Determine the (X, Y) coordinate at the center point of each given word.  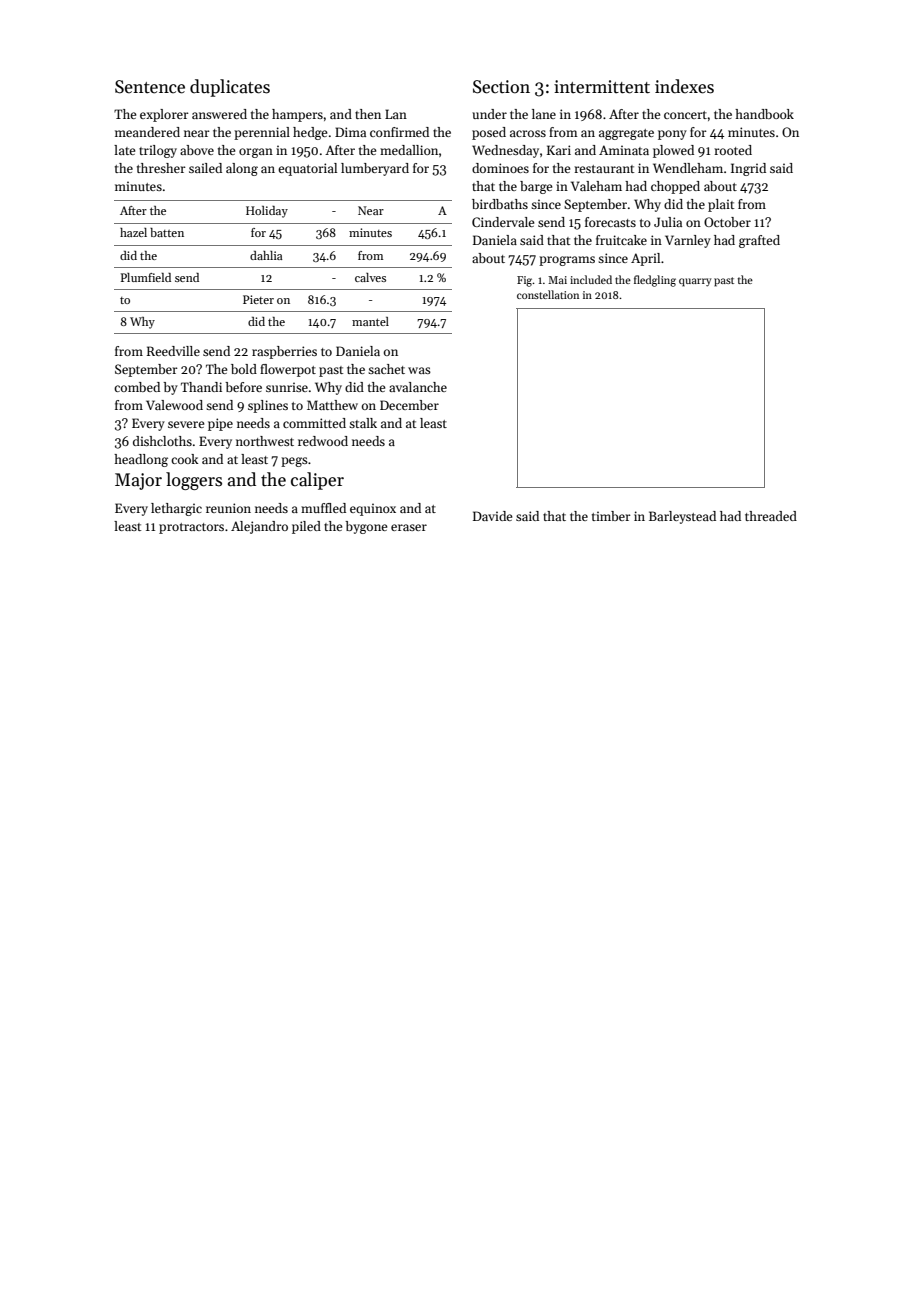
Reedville (173, 351)
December (409, 405)
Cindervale (503, 222)
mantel (370, 321)
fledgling (655, 281)
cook (184, 459)
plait (721, 205)
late (124, 150)
